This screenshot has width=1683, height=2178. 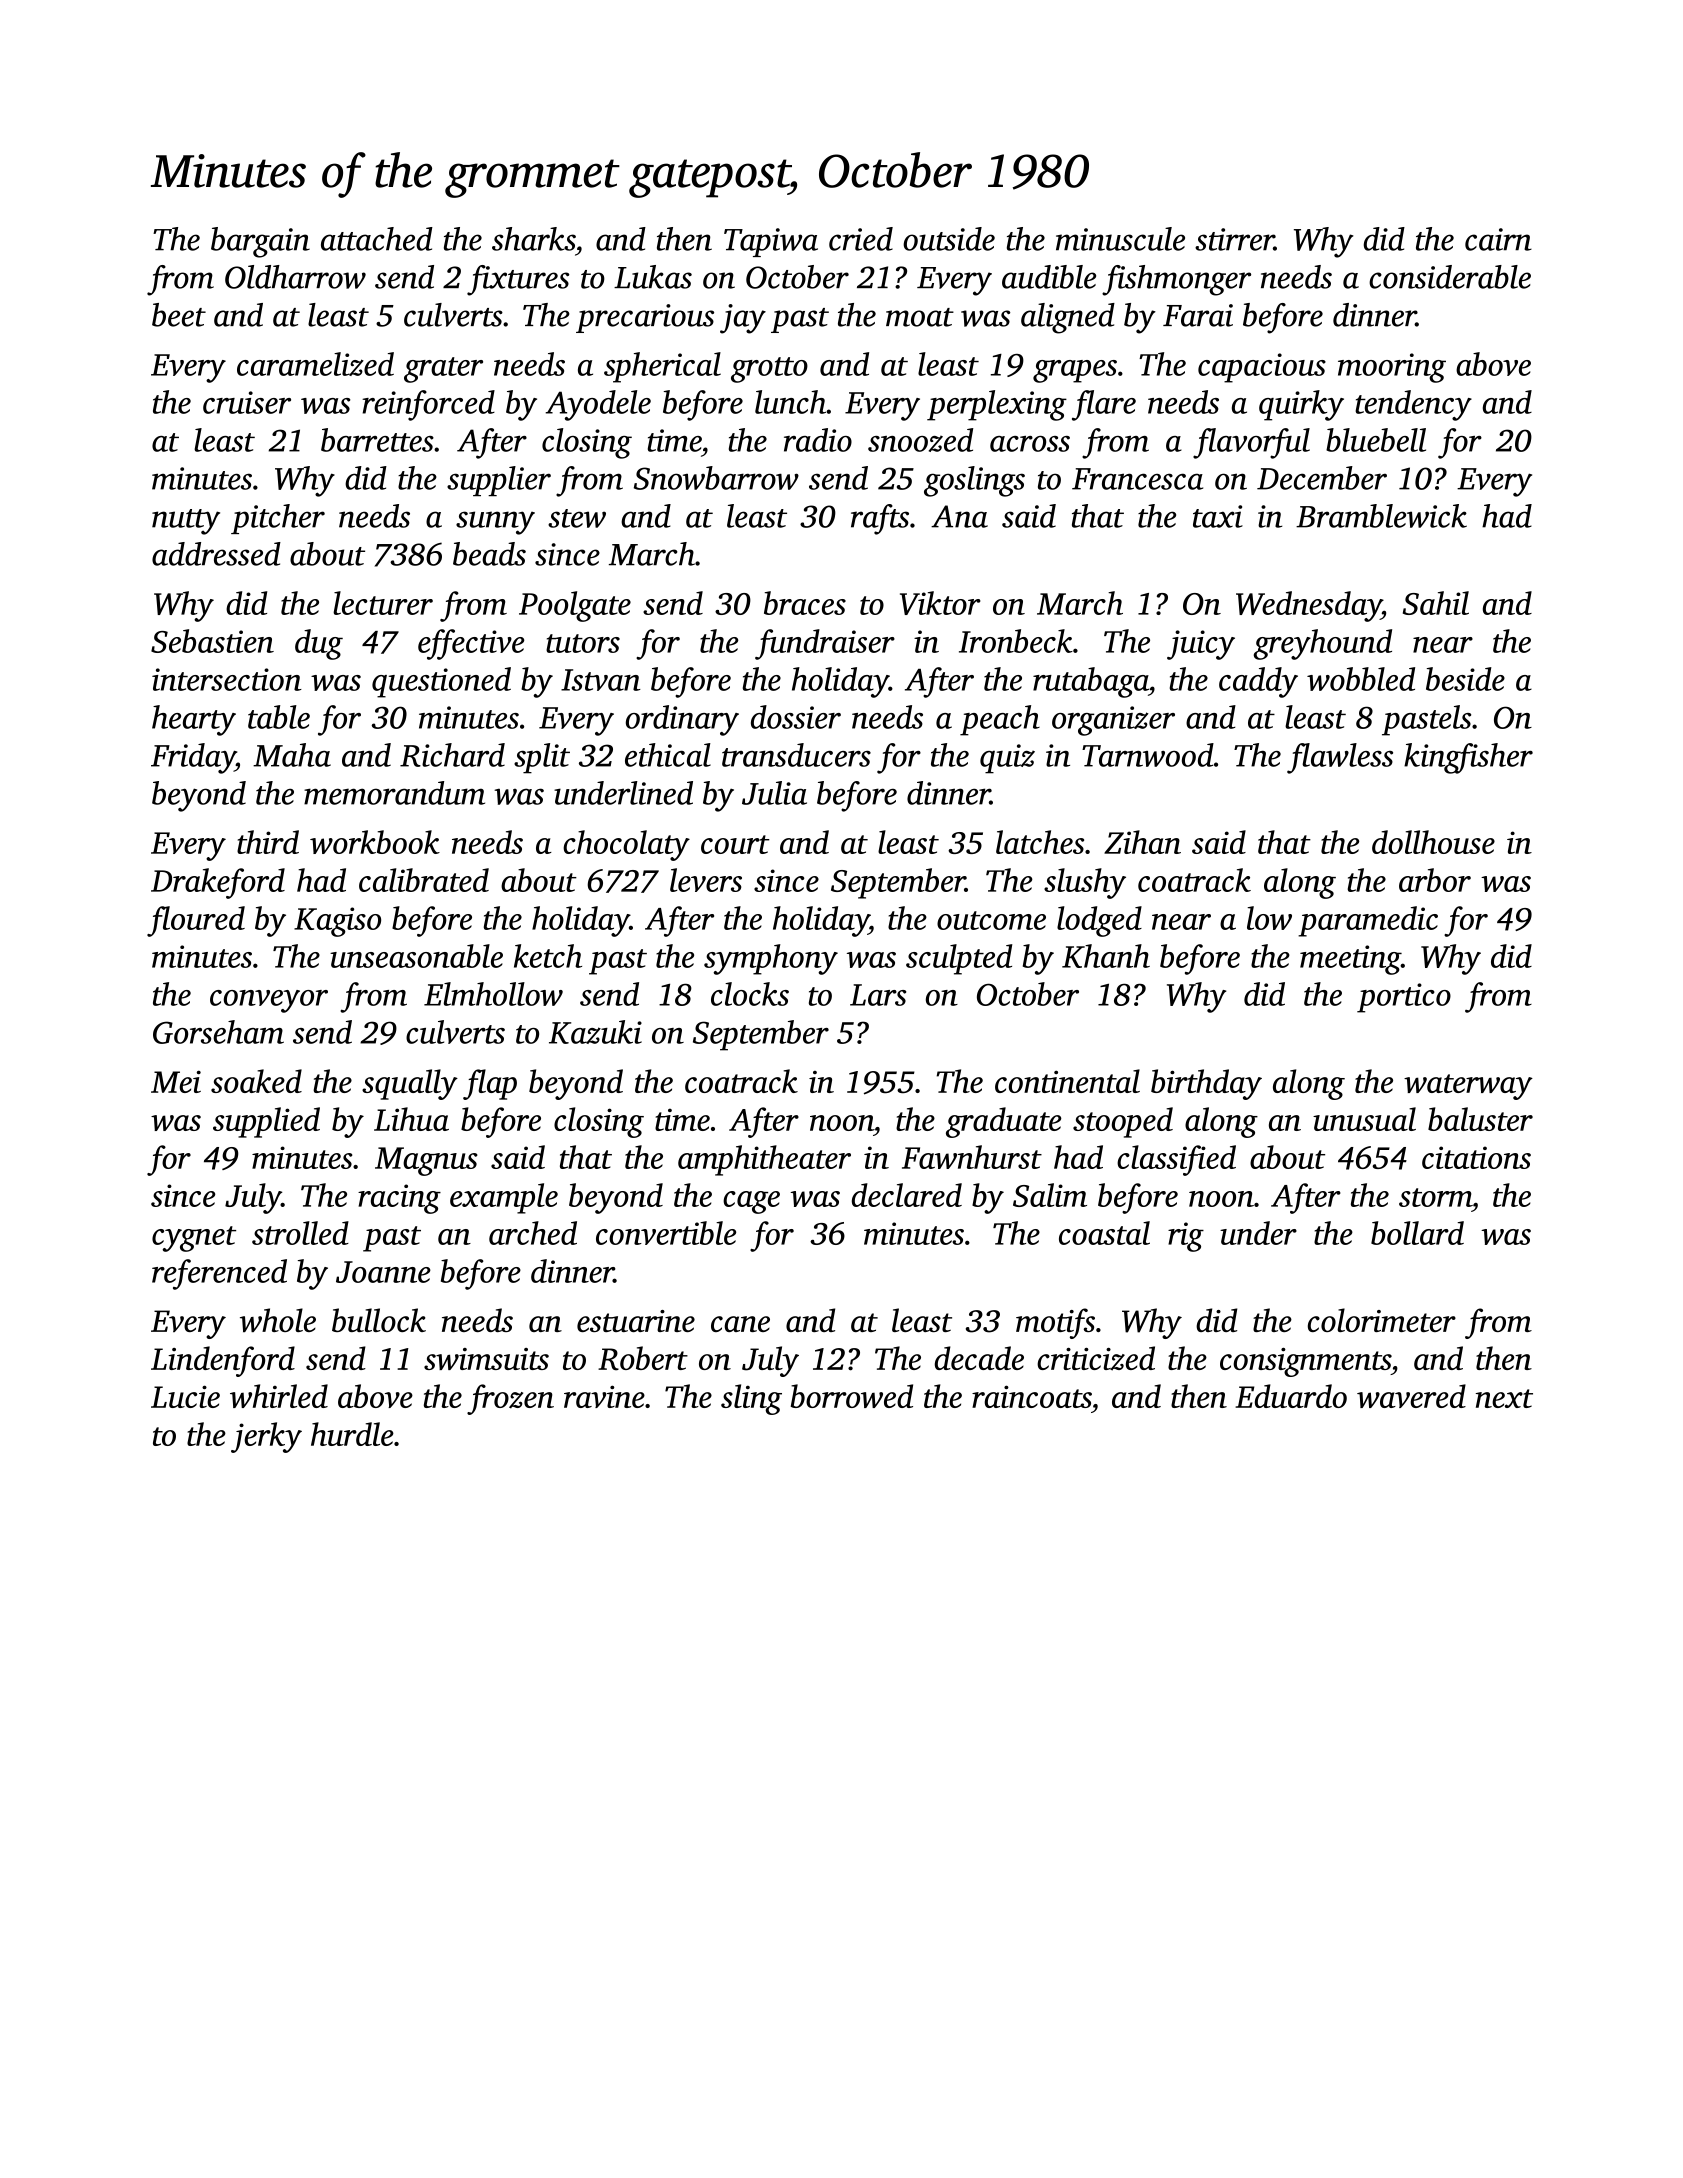 What do you see at coordinates (443, 370) in the screenshot?
I see `grater` at bounding box center [443, 370].
